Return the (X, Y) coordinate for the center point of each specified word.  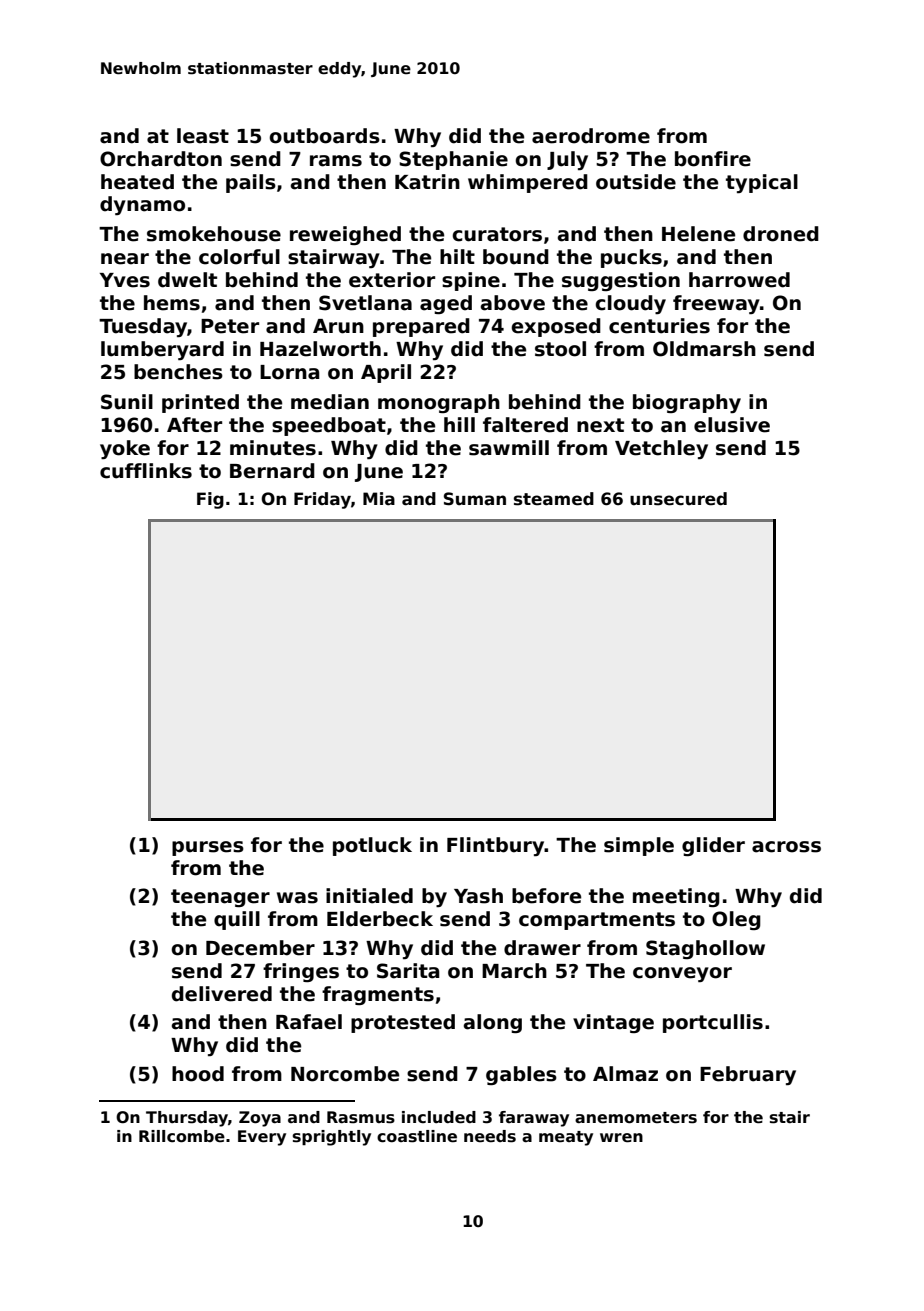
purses (208, 848)
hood (198, 1074)
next (600, 425)
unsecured (678, 499)
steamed (554, 499)
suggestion (621, 281)
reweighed (345, 235)
